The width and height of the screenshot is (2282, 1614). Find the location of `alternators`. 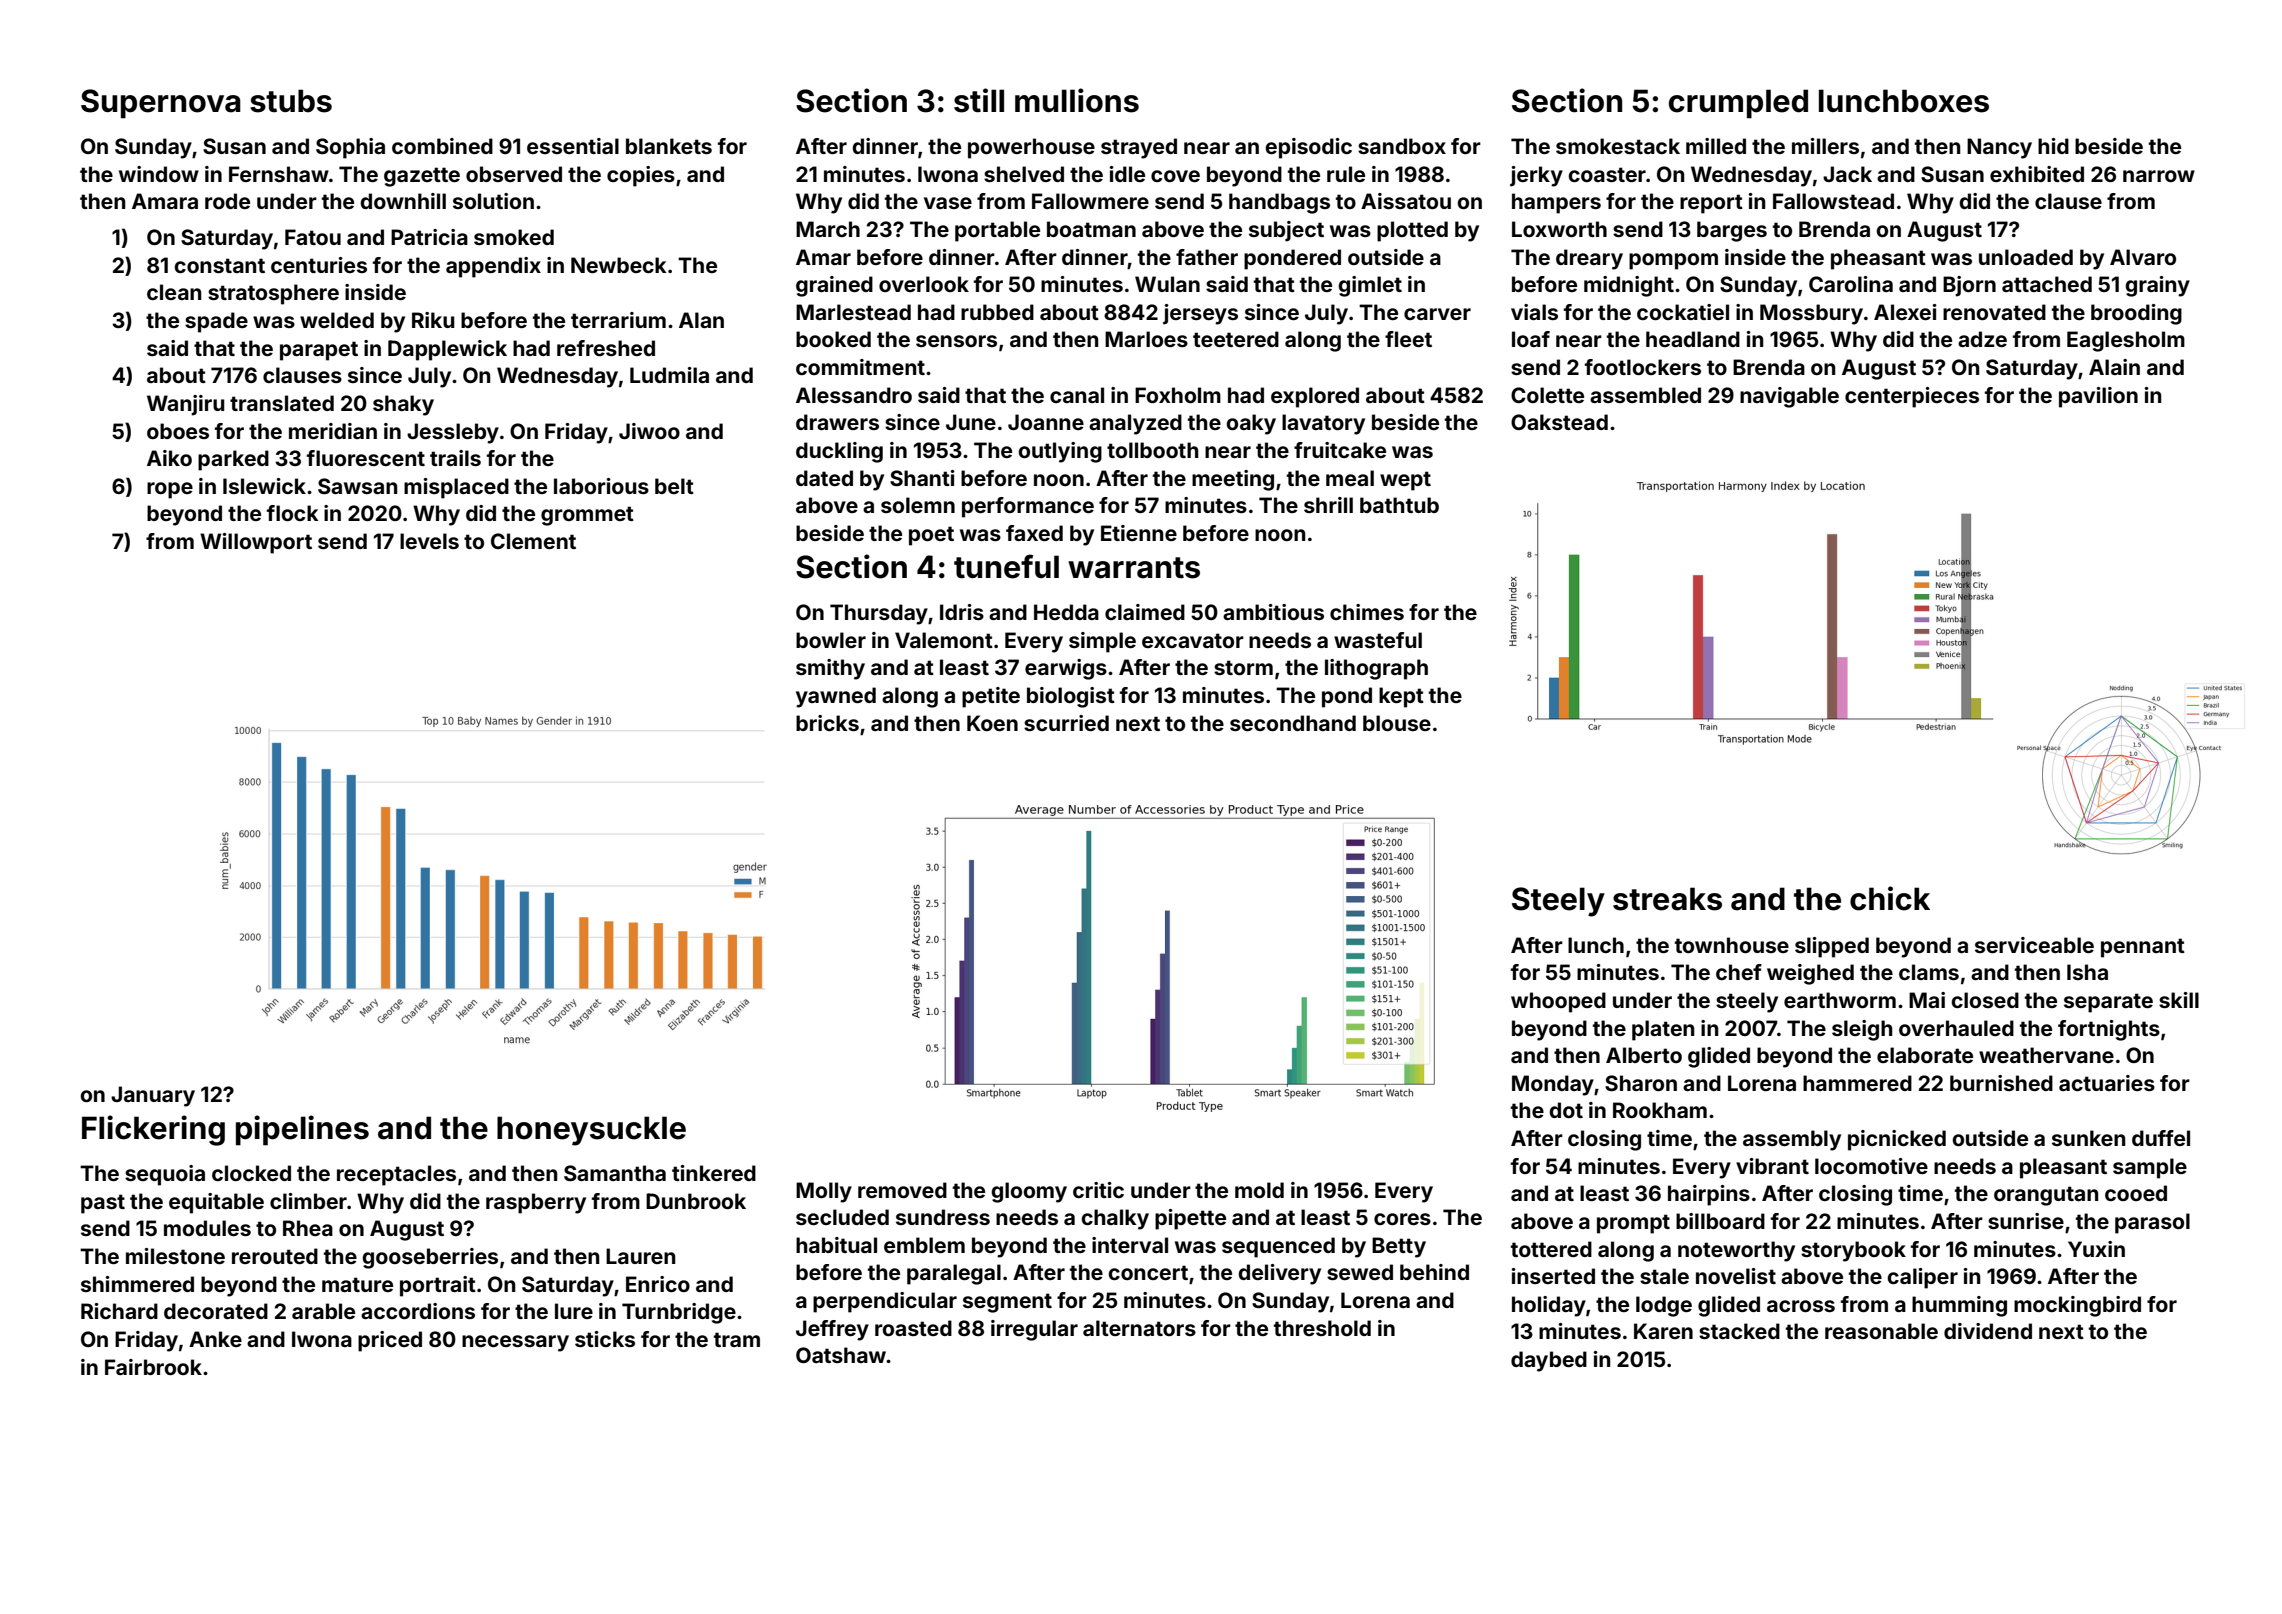

alternators is located at coordinates (1139, 1328).
